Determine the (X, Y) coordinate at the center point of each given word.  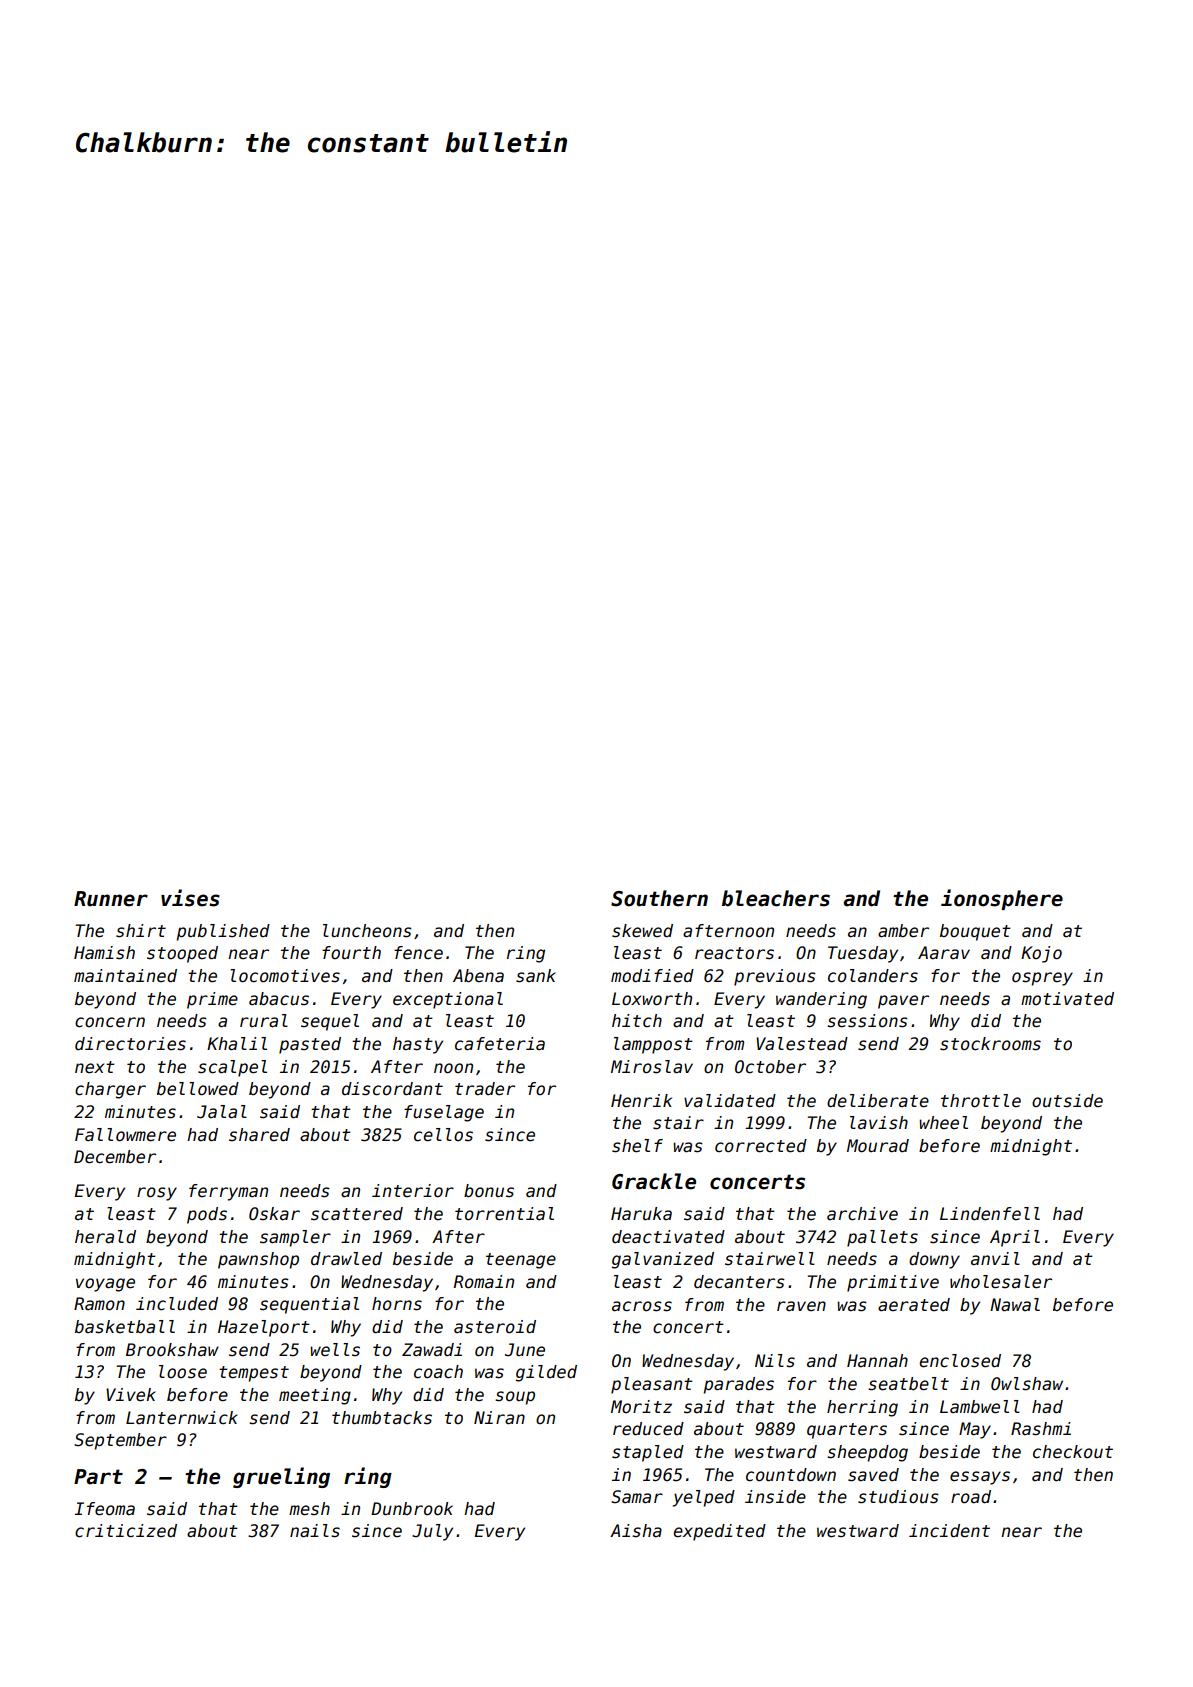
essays (980, 1478)
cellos (443, 1135)
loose (183, 1372)
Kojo (1041, 954)
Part (98, 1477)
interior (413, 1191)
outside (1067, 1101)
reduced (648, 1429)
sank (536, 976)
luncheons (367, 931)
